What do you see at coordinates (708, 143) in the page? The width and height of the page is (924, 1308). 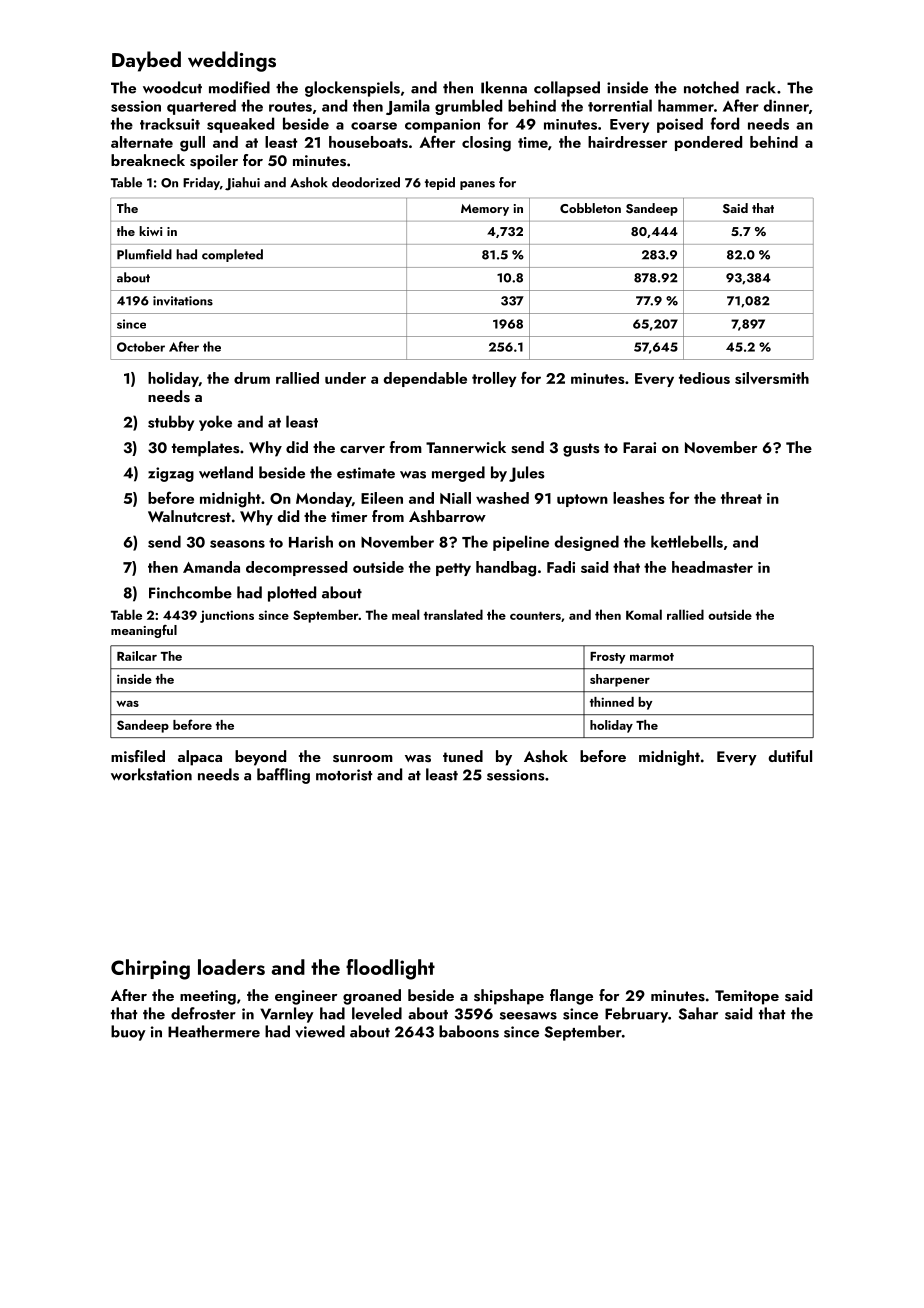 I see `pondered` at bounding box center [708, 143].
